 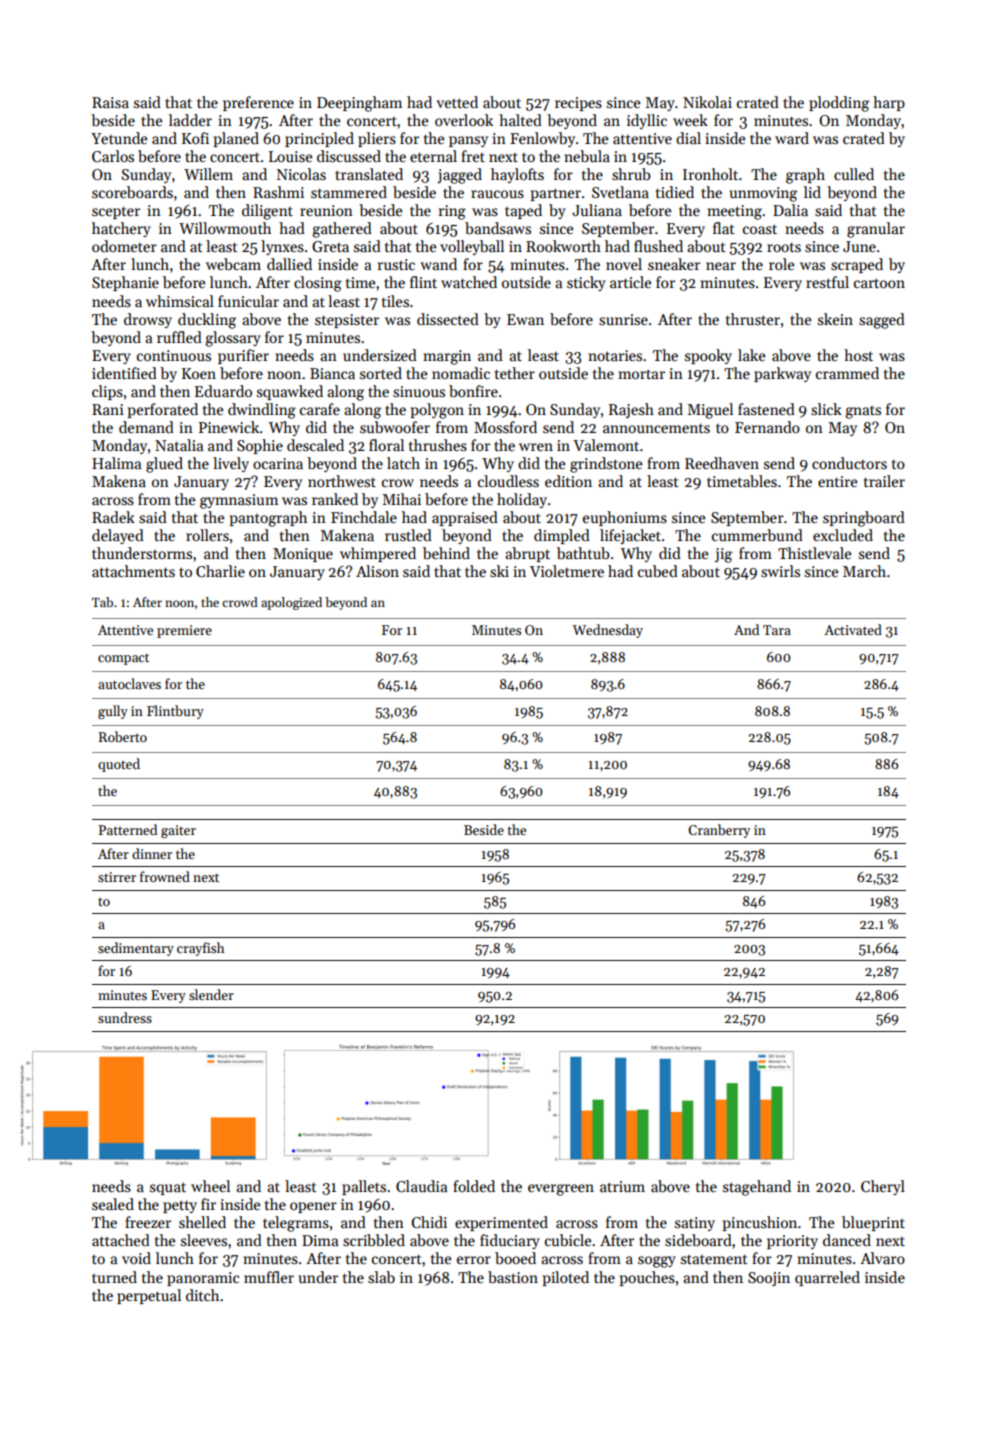 What do you see at coordinates (118, 536) in the image?
I see `delayed` at bounding box center [118, 536].
